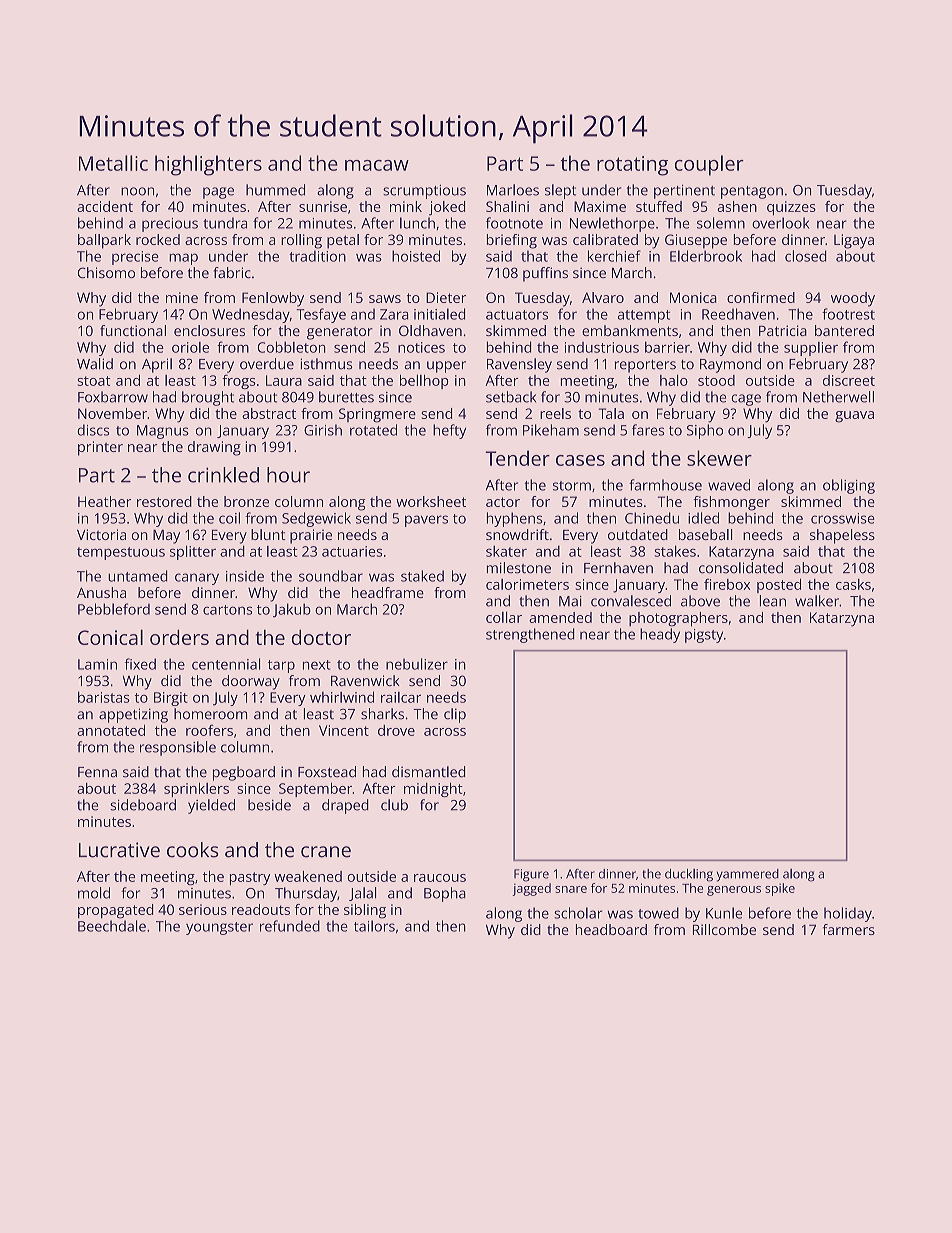 This page has height=1233, width=952. What do you see at coordinates (709, 165) in the page?
I see `coupler` at bounding box center [709, 165].
